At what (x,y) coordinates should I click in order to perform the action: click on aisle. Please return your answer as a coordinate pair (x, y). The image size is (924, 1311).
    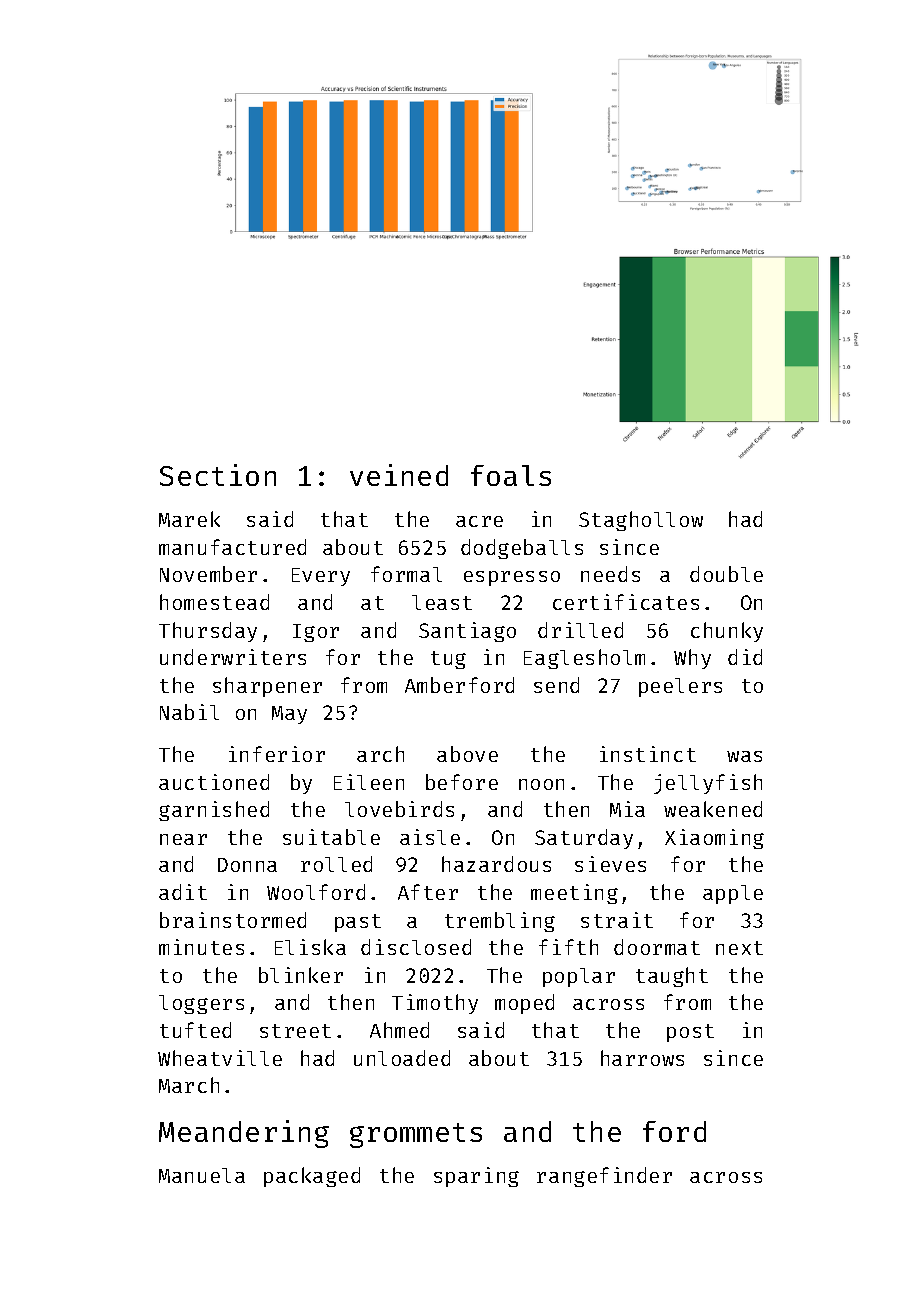
    Looking at the image, I should click on (430, 837).
